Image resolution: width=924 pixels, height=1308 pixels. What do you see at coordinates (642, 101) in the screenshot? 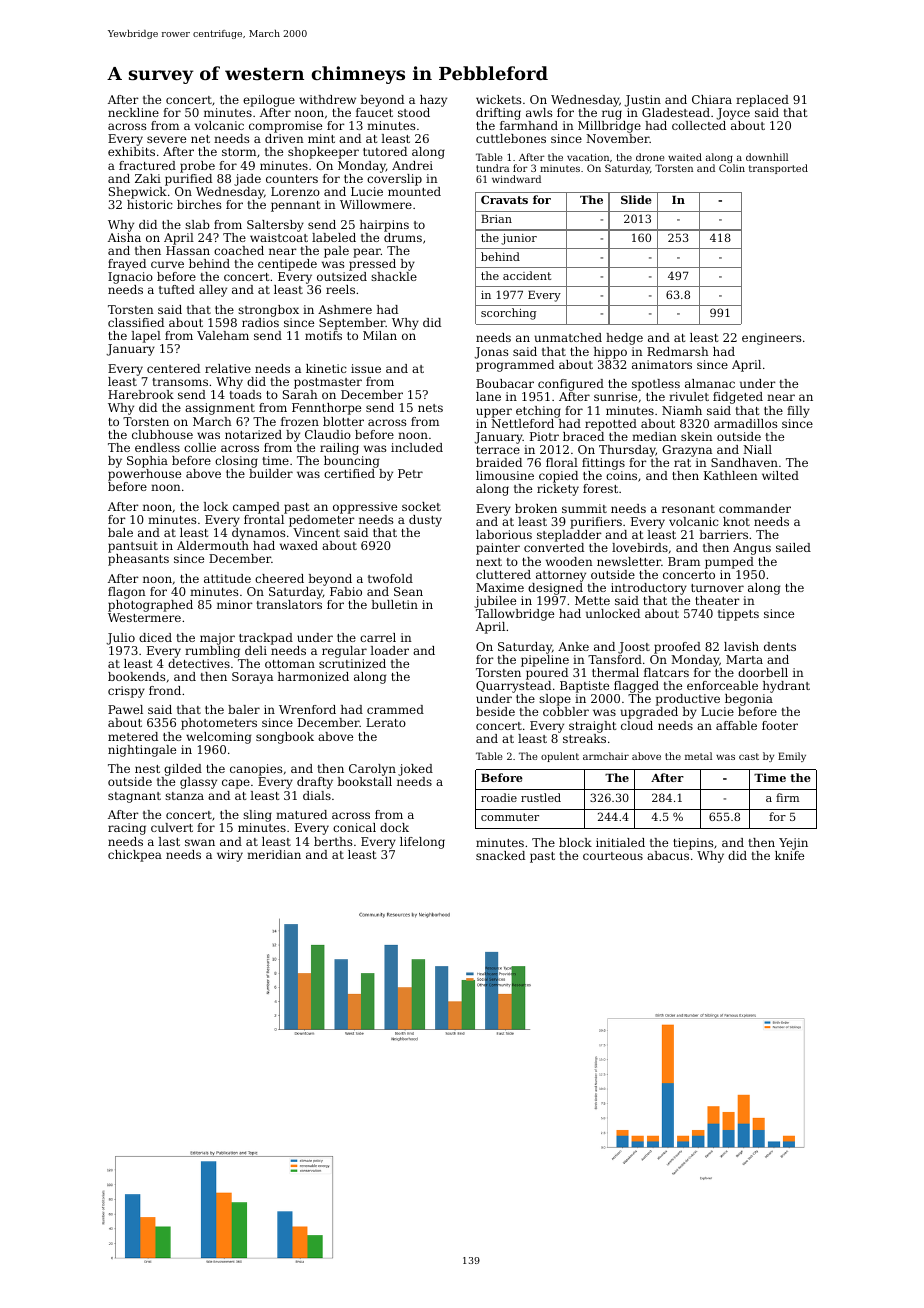
I see `Justin` at bounding box center [642, 101].
